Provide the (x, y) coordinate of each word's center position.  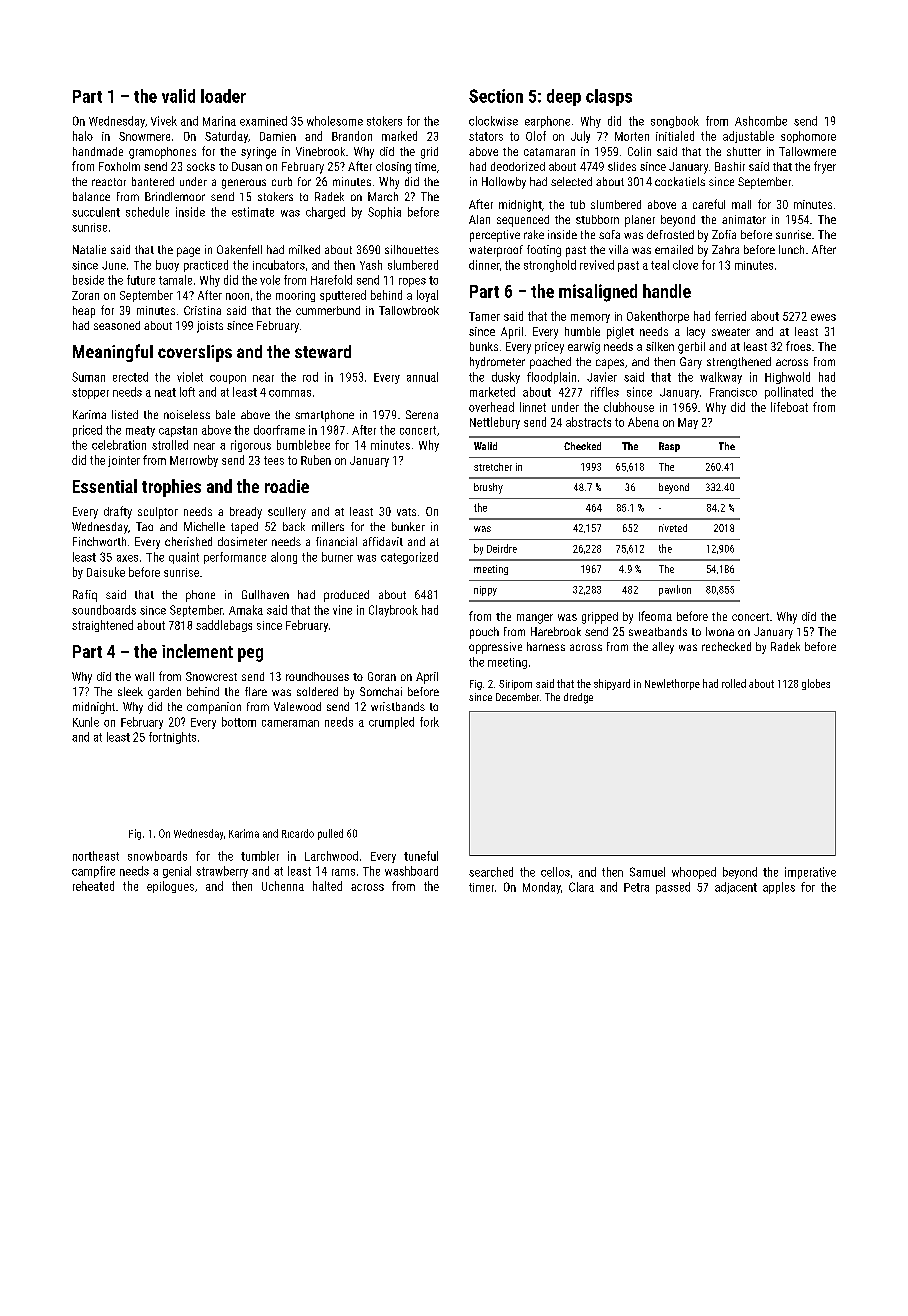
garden (164, 693)
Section (496, 96)
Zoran (85, 295)
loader (223, 96)
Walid (485, 446)
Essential (105, 486)
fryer (825, 167)
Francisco (733, 392)
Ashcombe (761, 121)
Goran (382, 676)
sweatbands (658, 631)
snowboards (157, 856)
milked (304, 249)
